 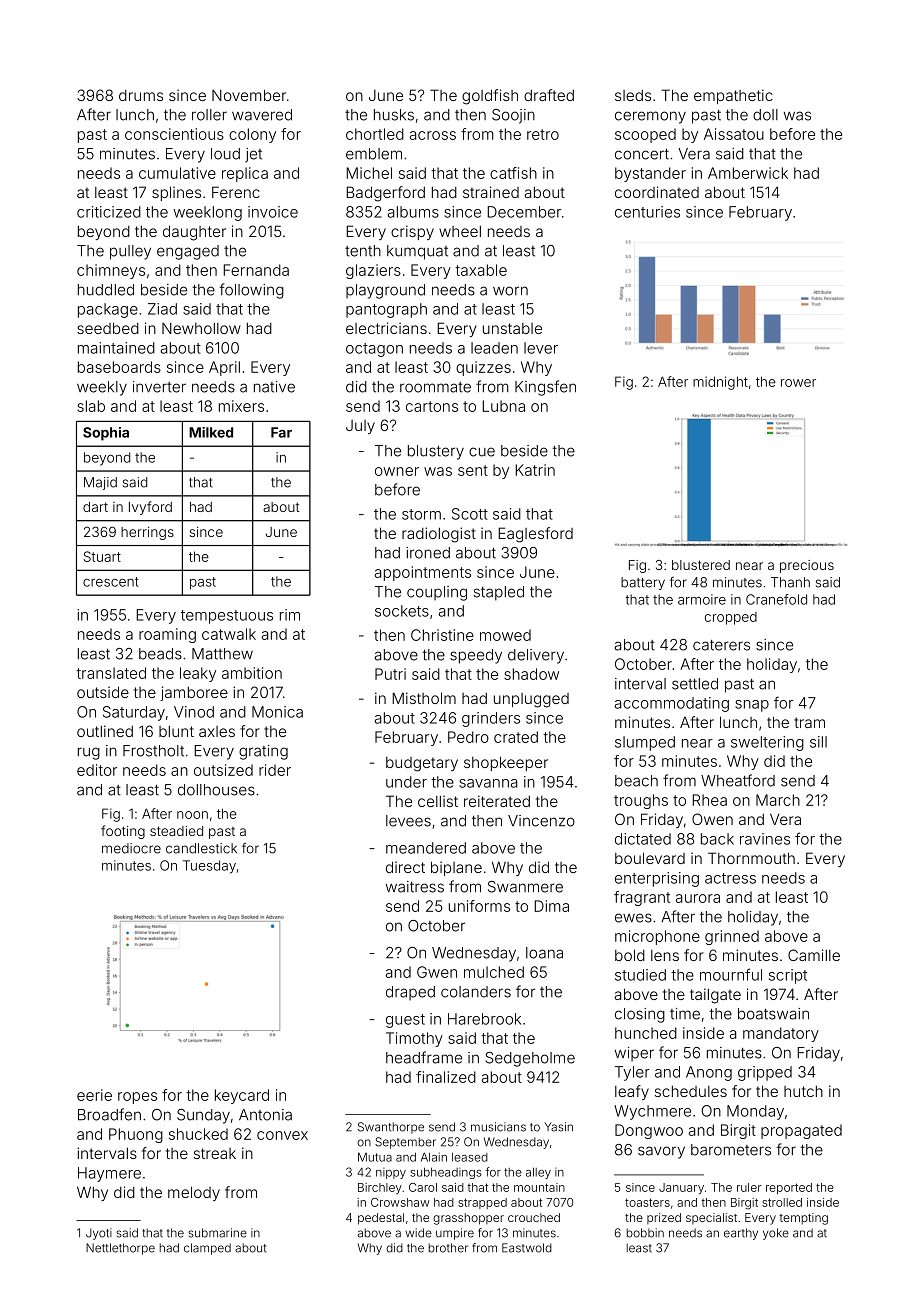 I want to click on midnight, so click(x=720, y=383).
